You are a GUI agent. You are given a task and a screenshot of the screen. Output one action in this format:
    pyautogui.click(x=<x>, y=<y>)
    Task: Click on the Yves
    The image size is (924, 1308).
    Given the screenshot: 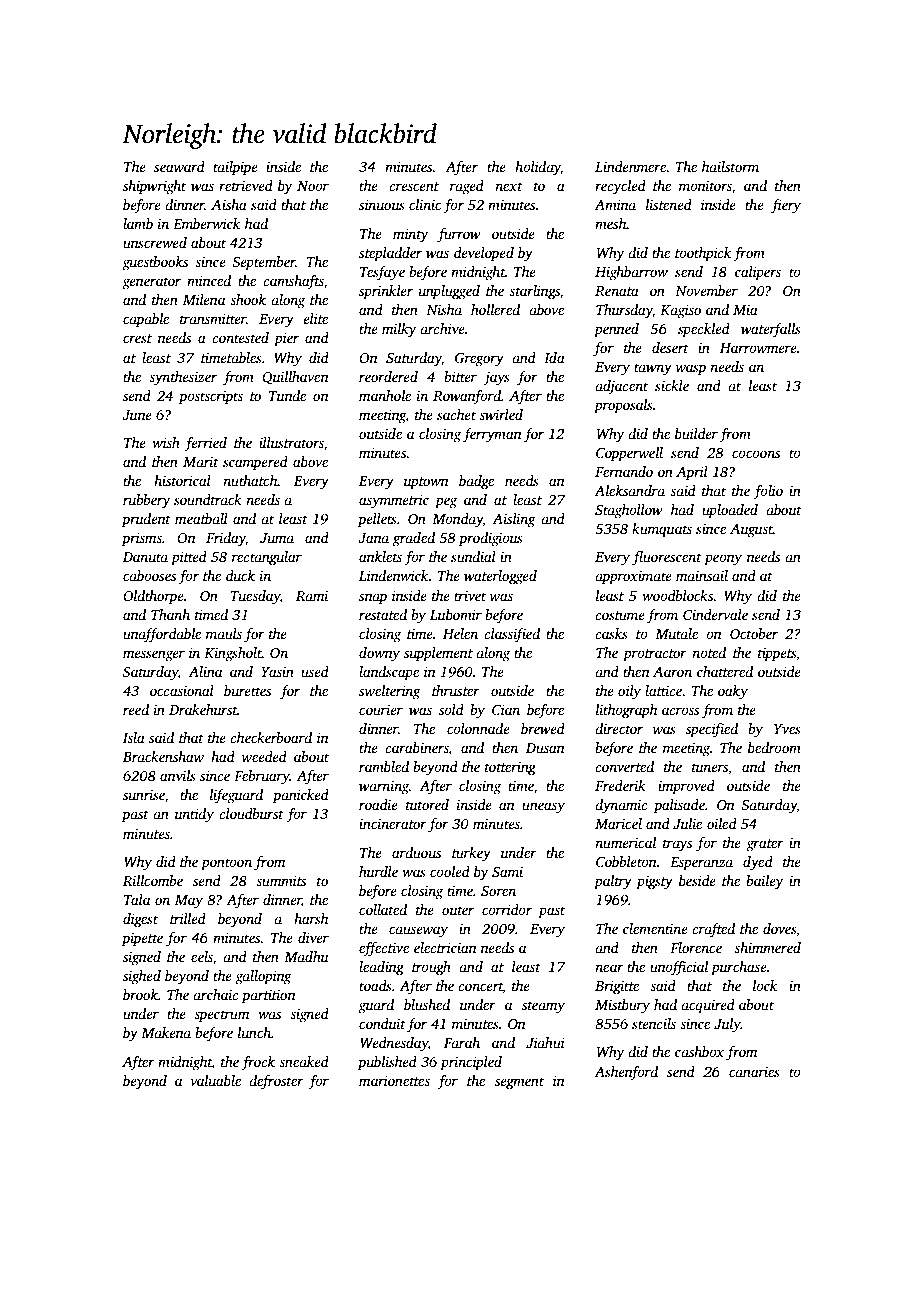 What is the action you would take?
    pyautogui.click(x=787, y=729)
